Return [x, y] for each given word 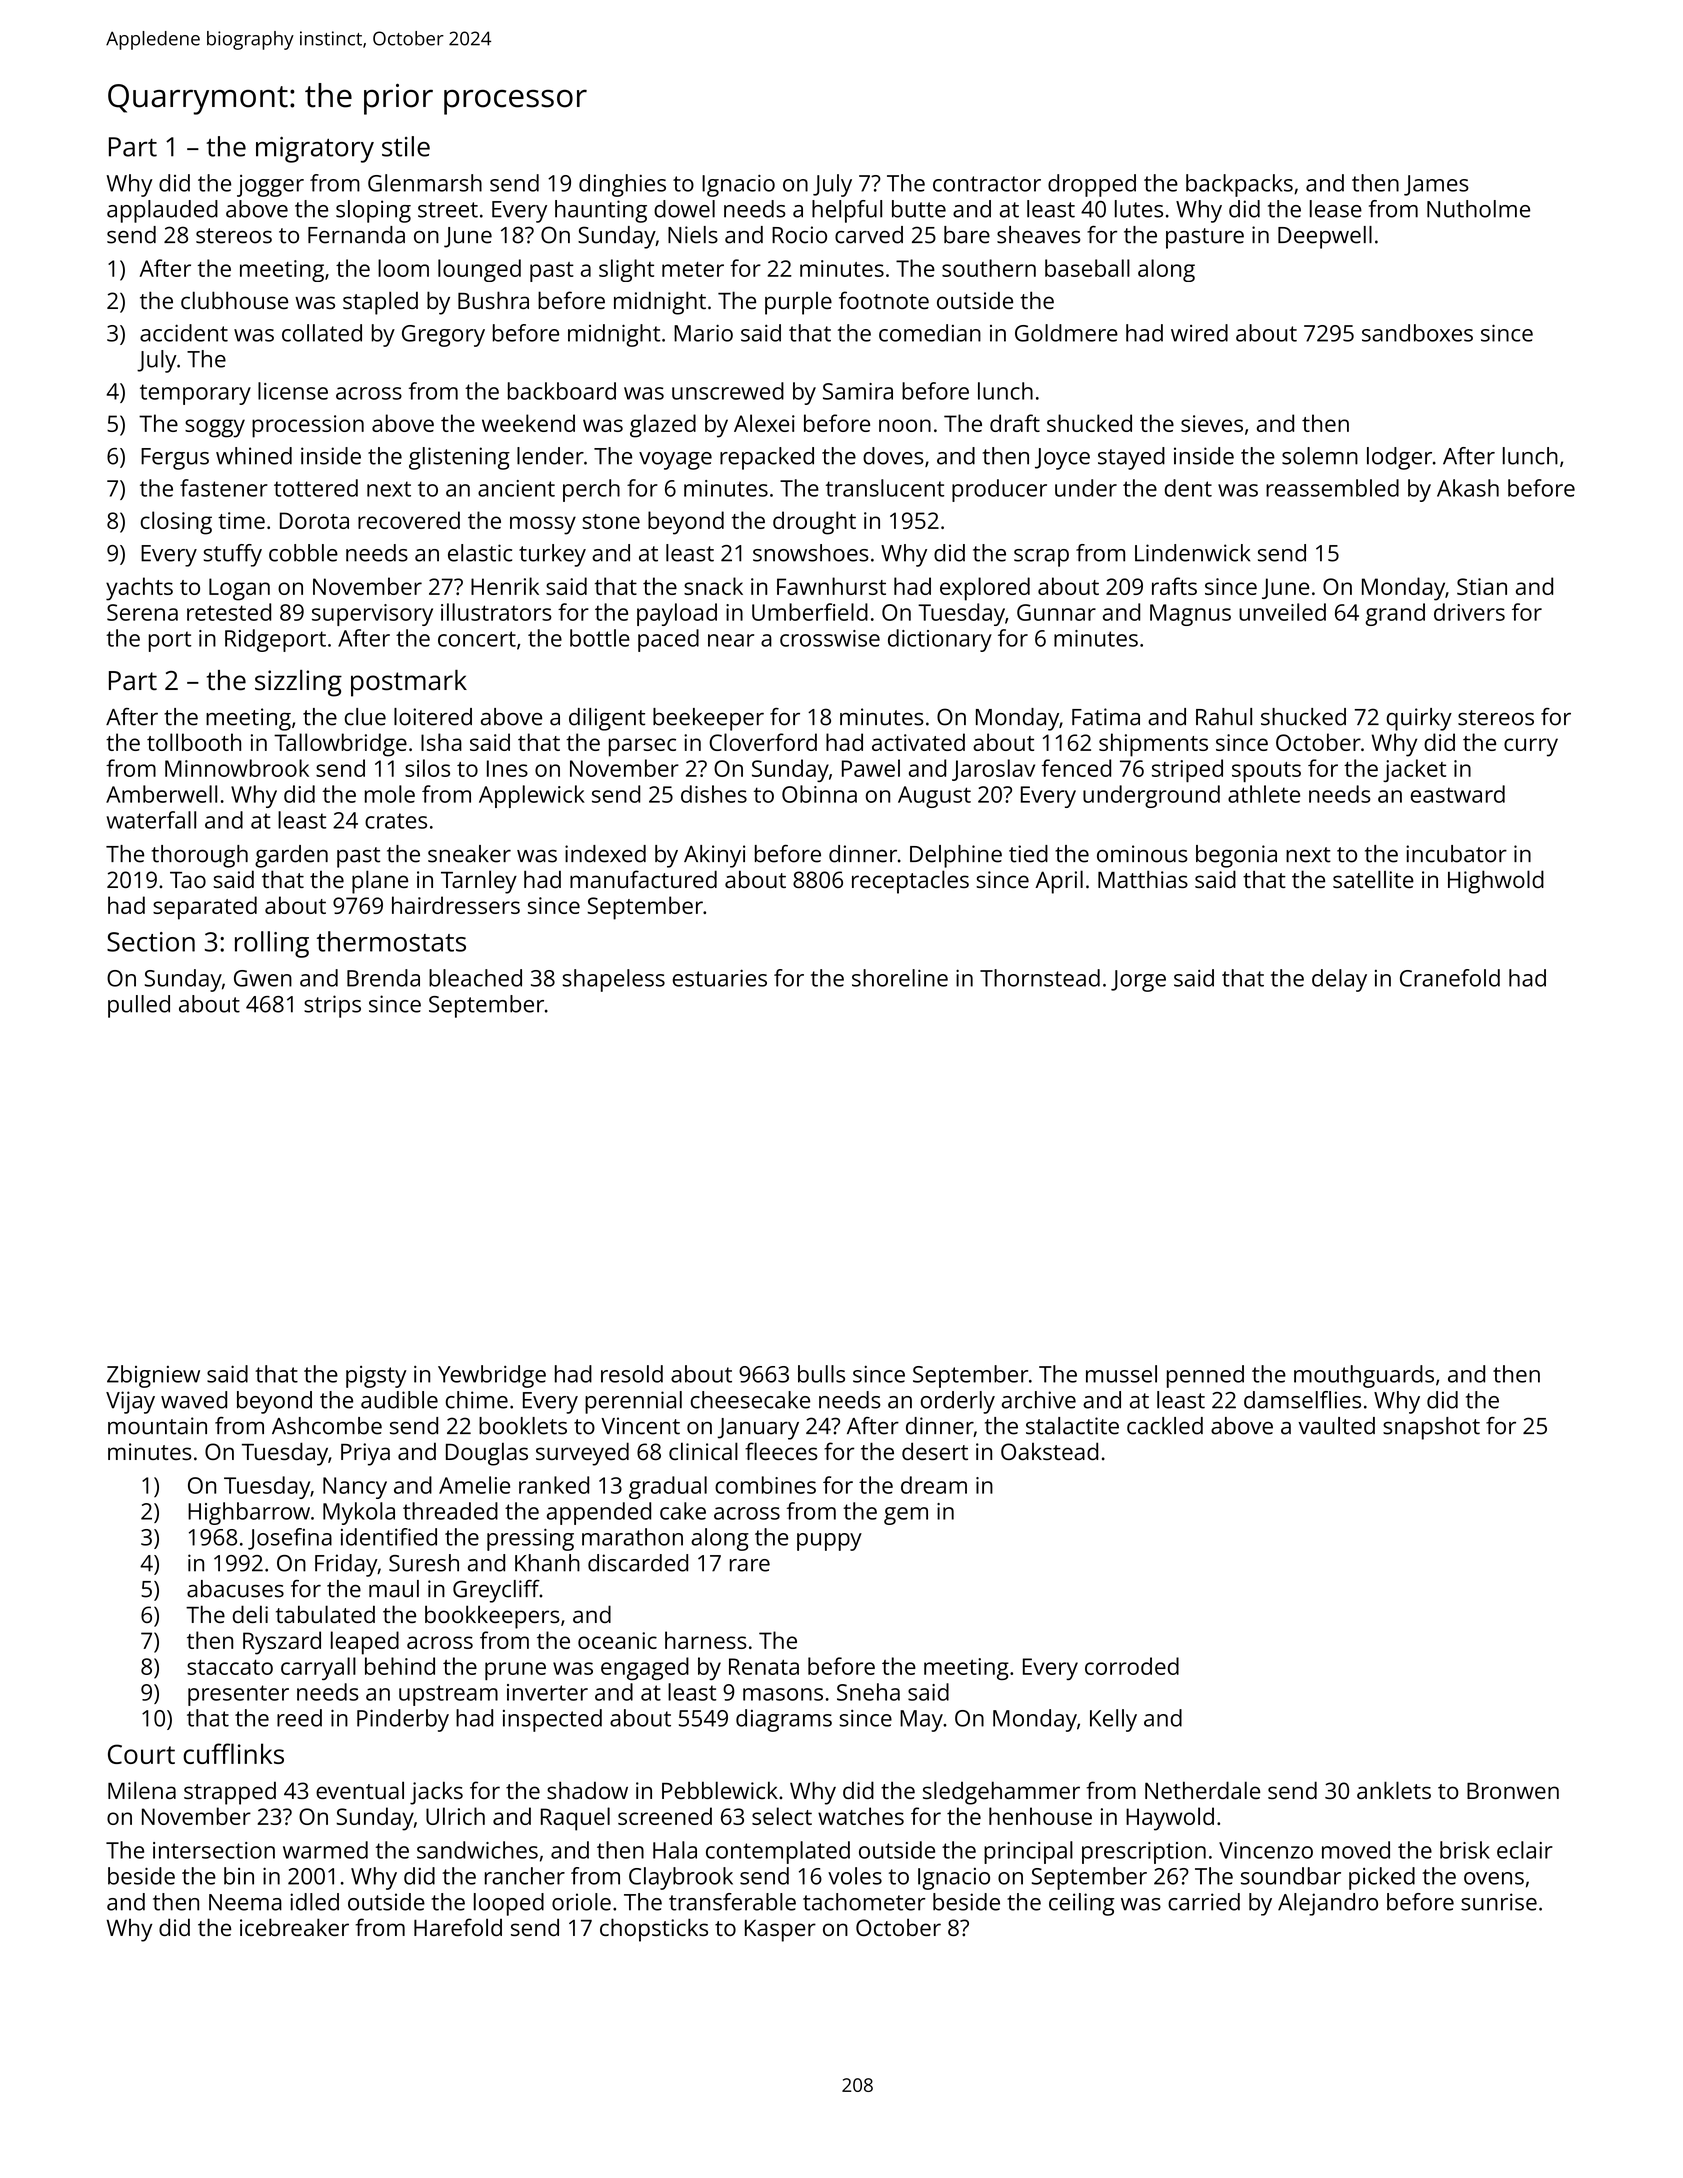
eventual [360, 1790]
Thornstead [1040, 978]
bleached [475, 978]
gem [906, 1516]
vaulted [1336, 1426]
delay [1339, 980]
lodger [1399, 458]
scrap [1041, 558]
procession [308, 426]
